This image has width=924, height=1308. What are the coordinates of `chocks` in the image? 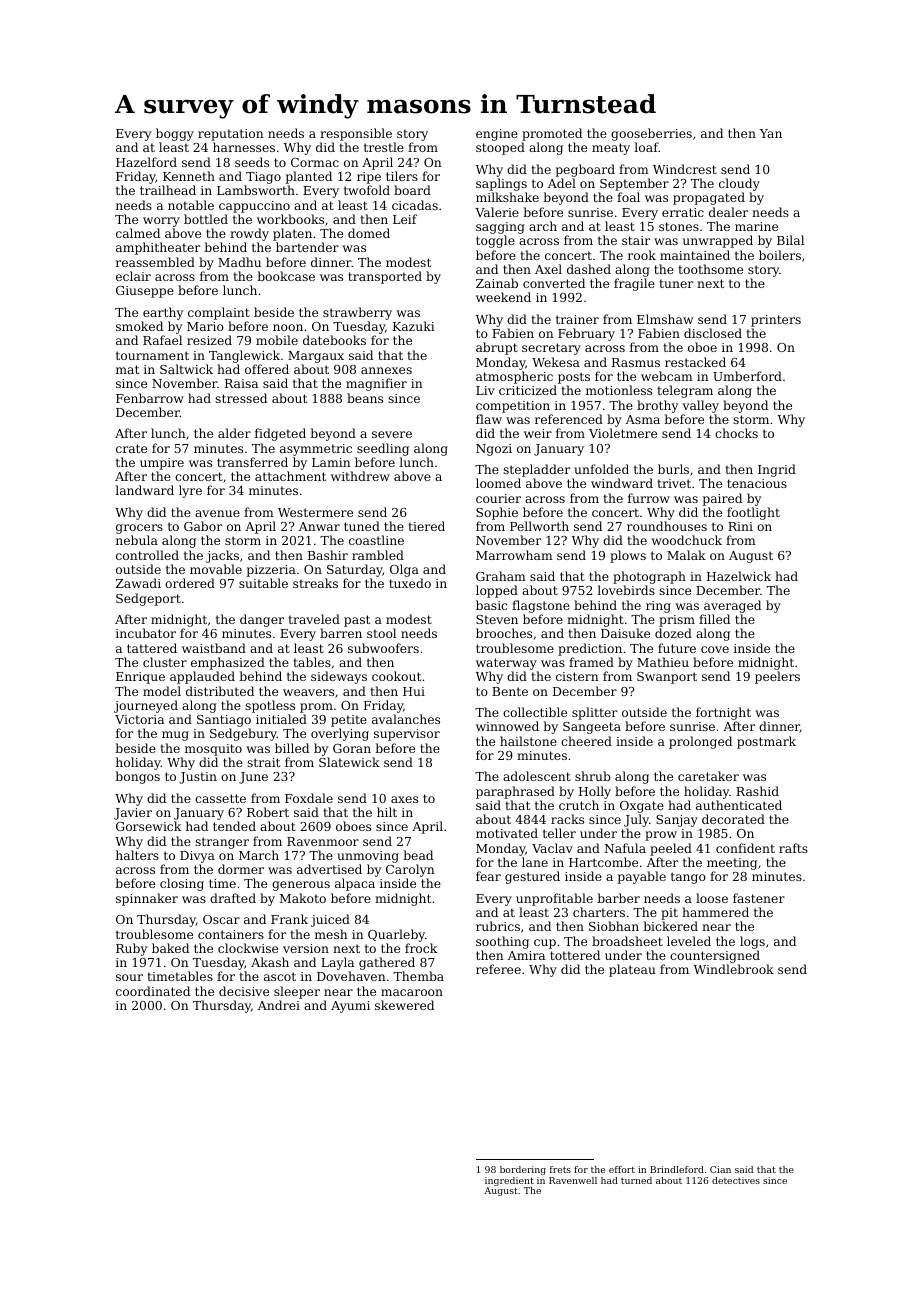 It's located at (736, 433).
